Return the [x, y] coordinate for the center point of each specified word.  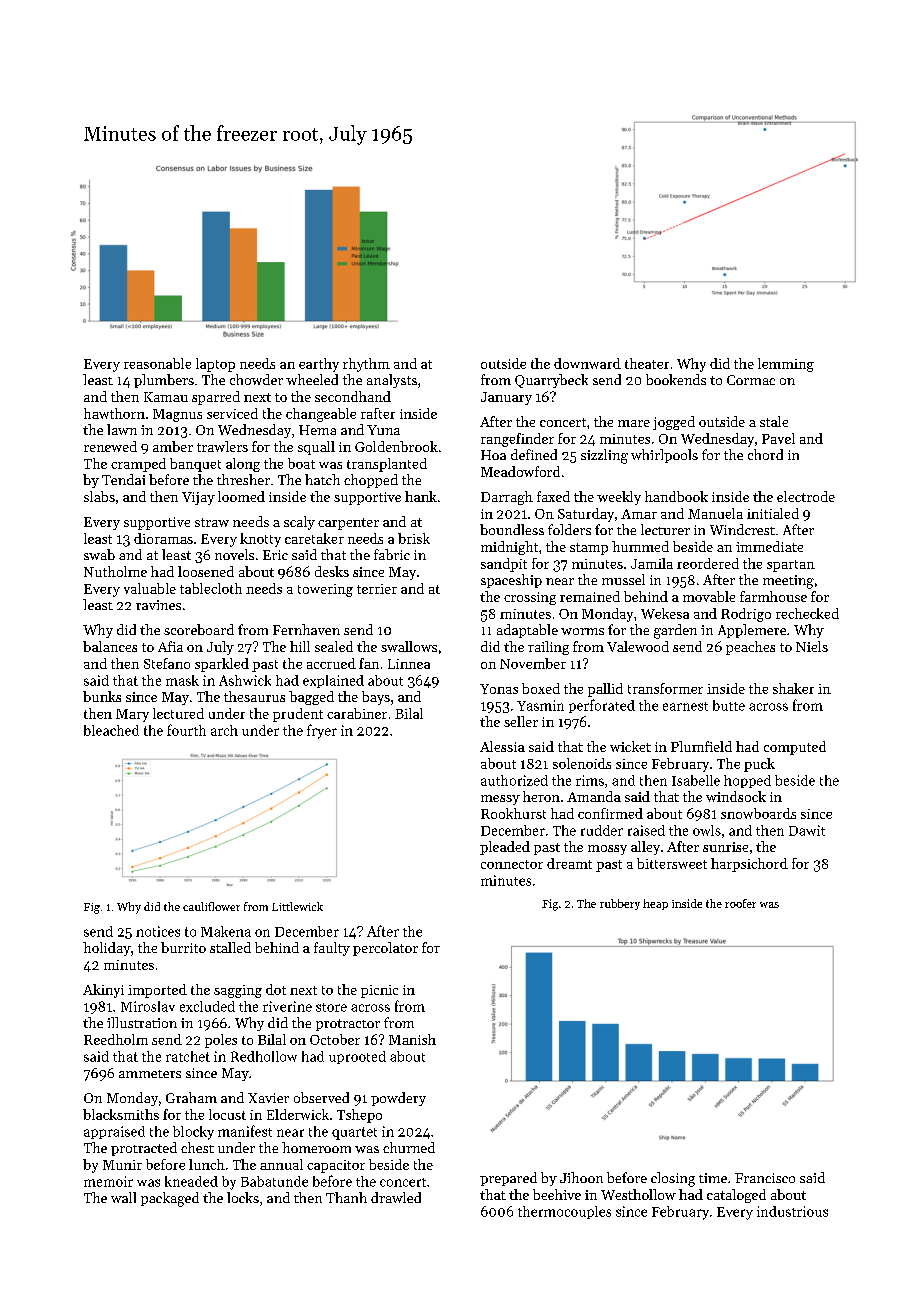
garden [675, 631]
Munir [122, 1165]
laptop [215, 365]
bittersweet [672, 863]
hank [421, 496]
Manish [412, 1039]
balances [110, 646]
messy [500, 800]
